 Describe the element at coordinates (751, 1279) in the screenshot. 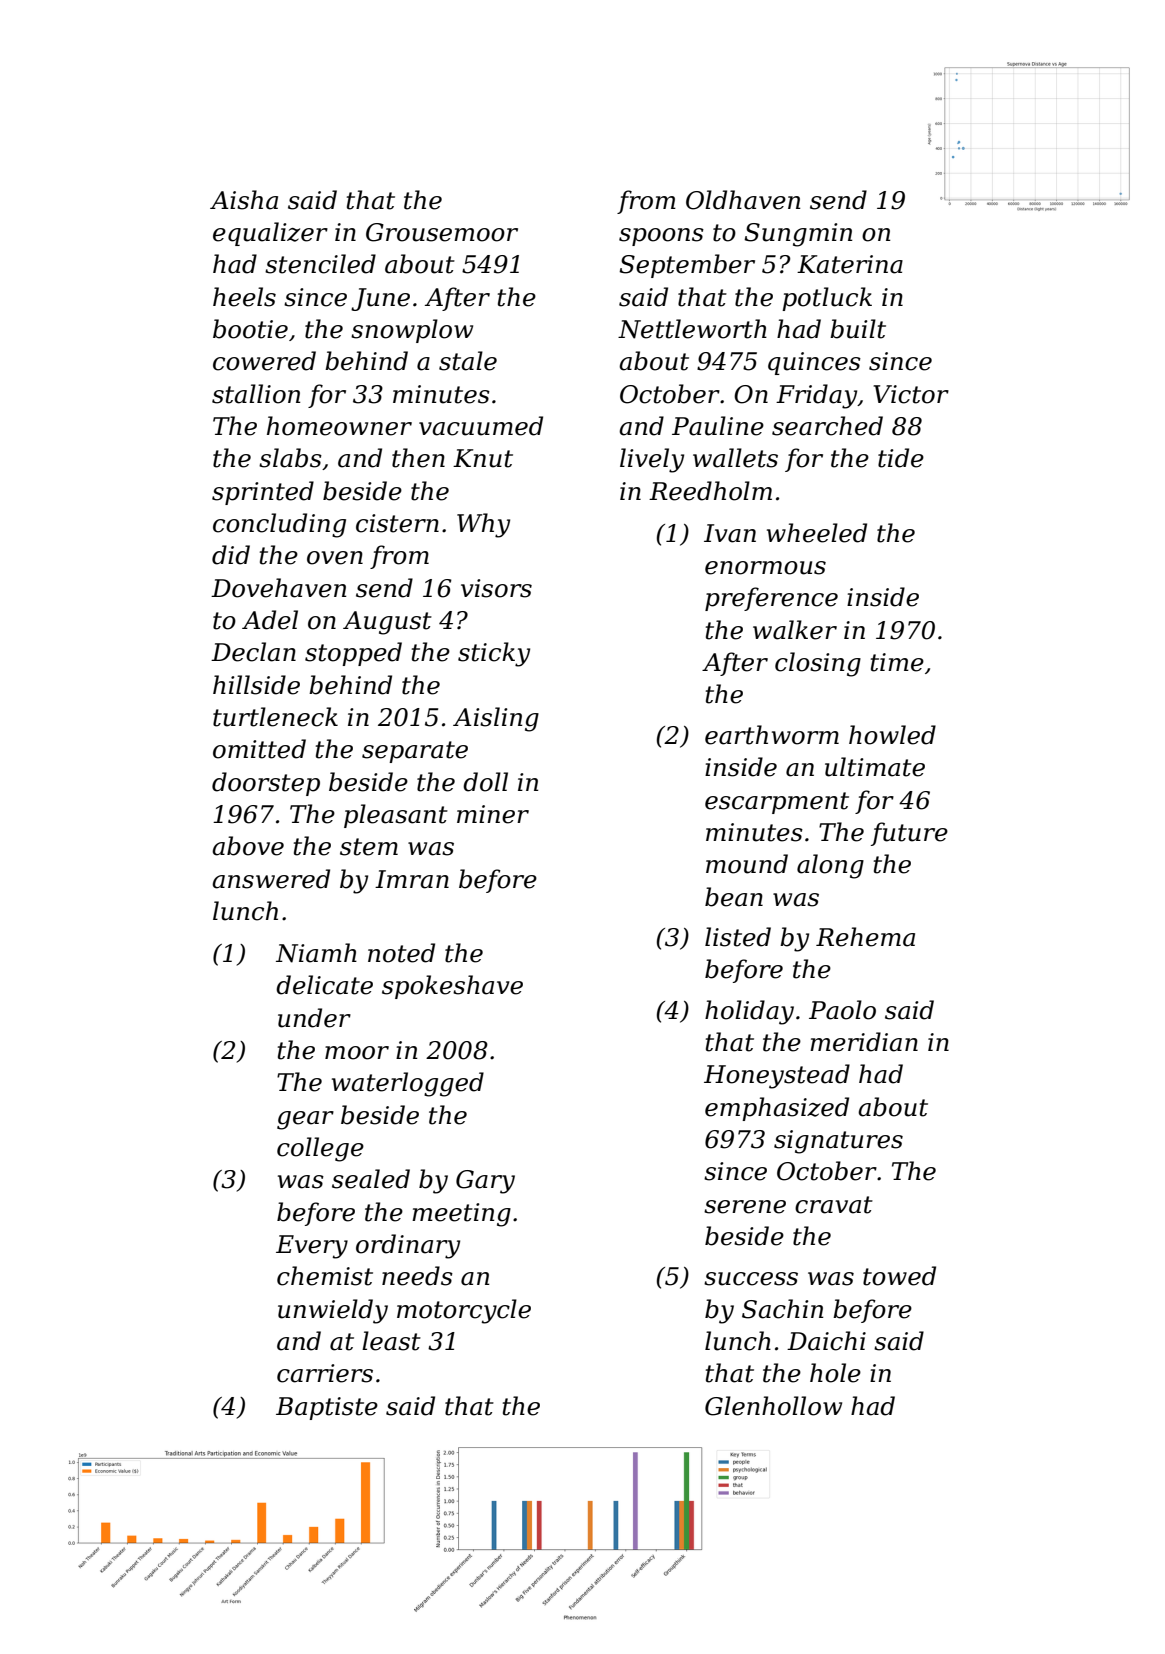

I see `success` at that location.
